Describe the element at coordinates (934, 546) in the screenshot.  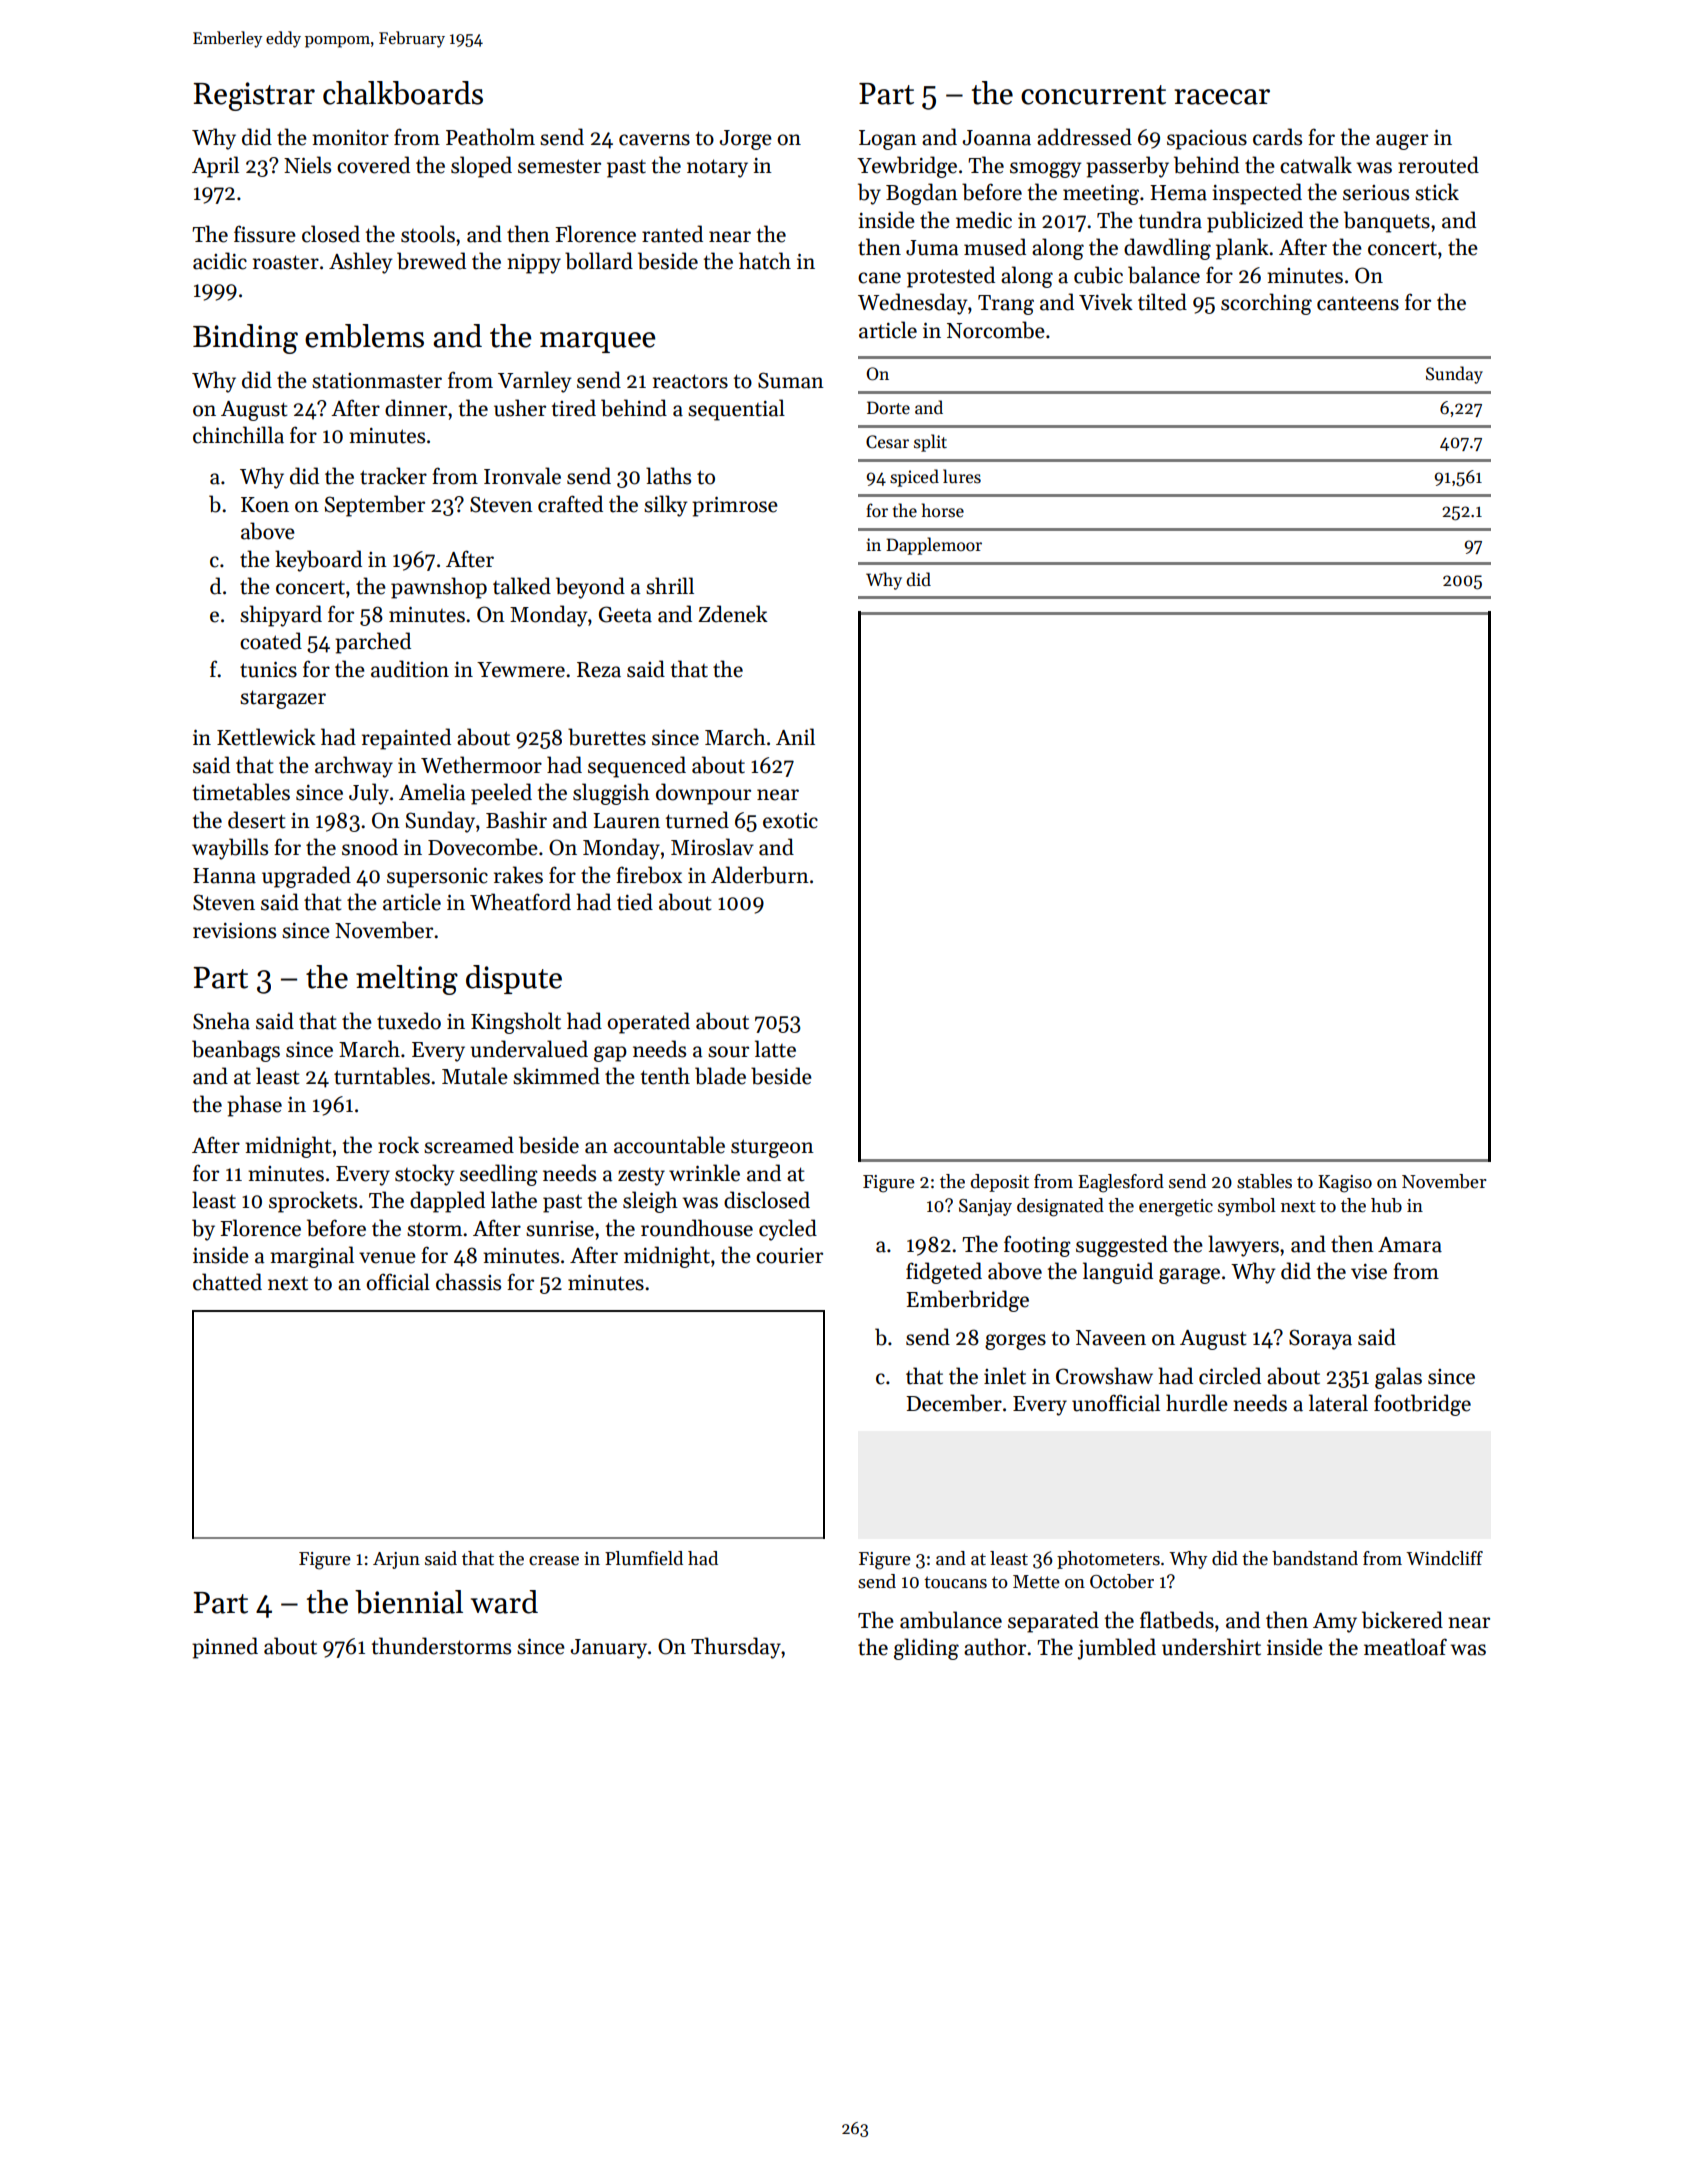
I see `Dapplemoor` at that location.
